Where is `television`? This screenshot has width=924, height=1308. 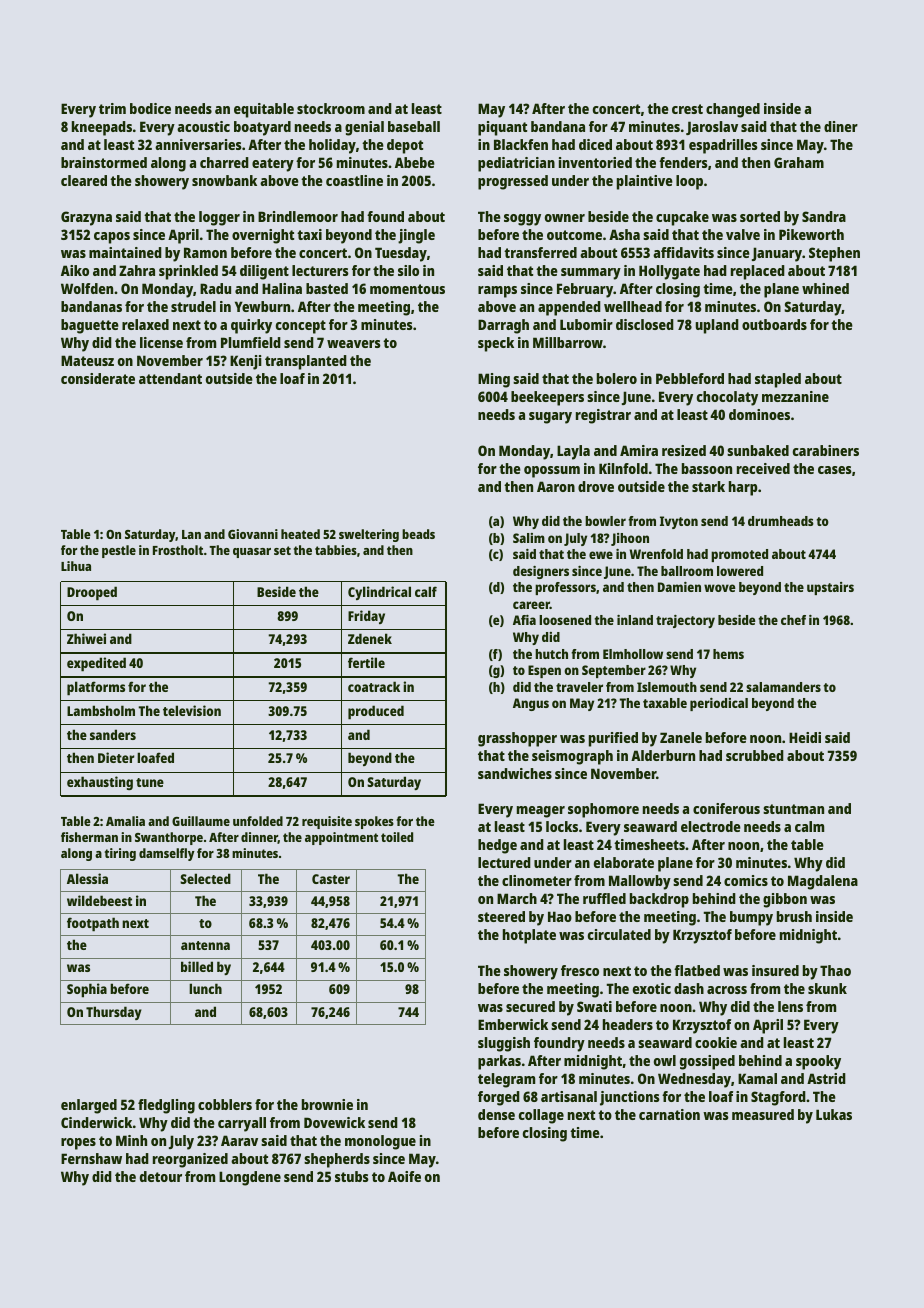 television is located at coordinates (192, 710).
